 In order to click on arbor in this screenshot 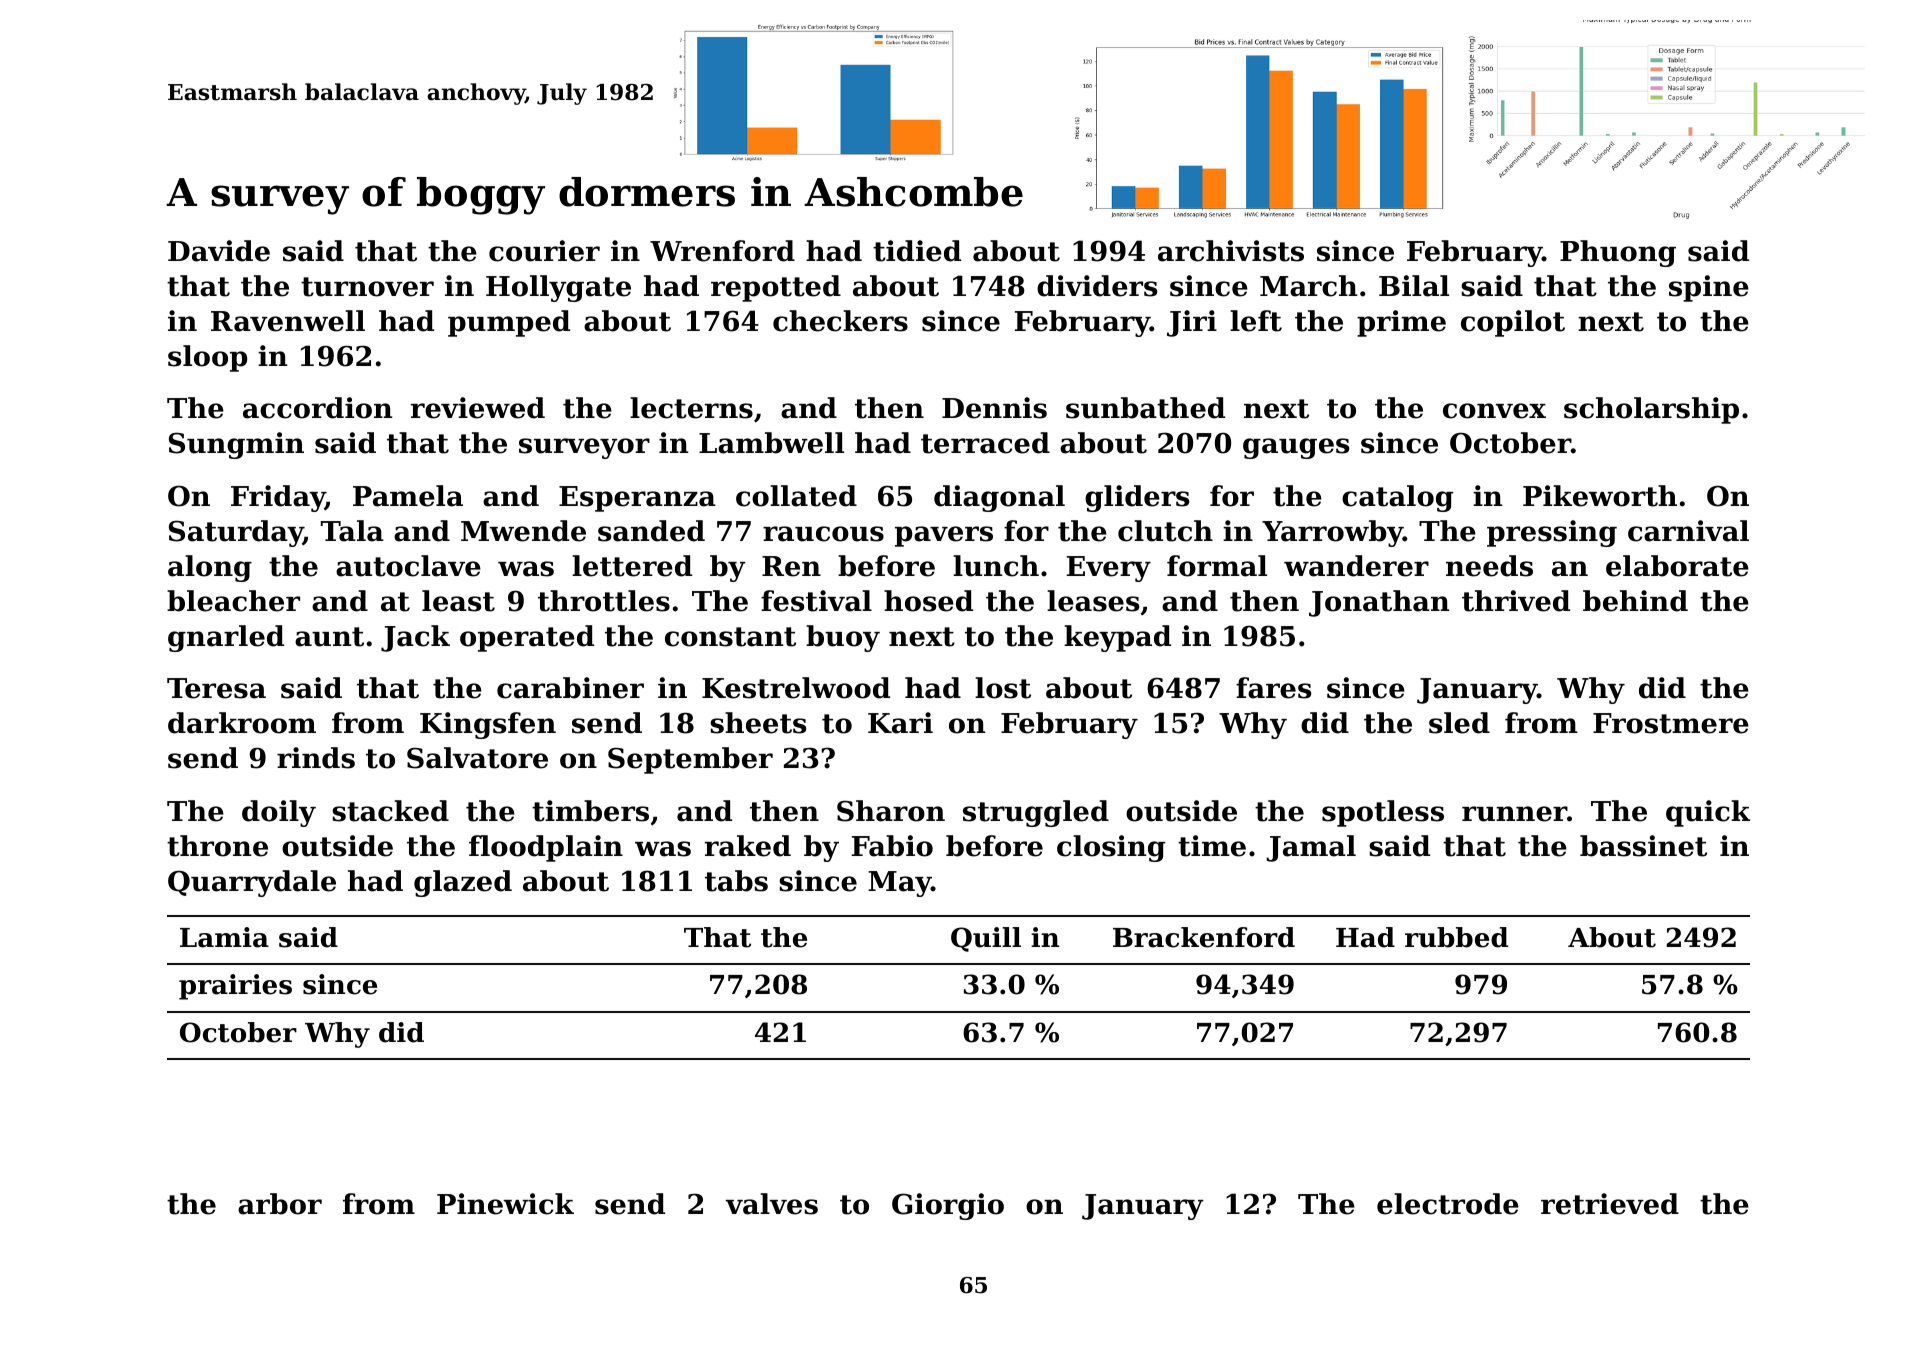, I will do `click(280, 1204)`.
